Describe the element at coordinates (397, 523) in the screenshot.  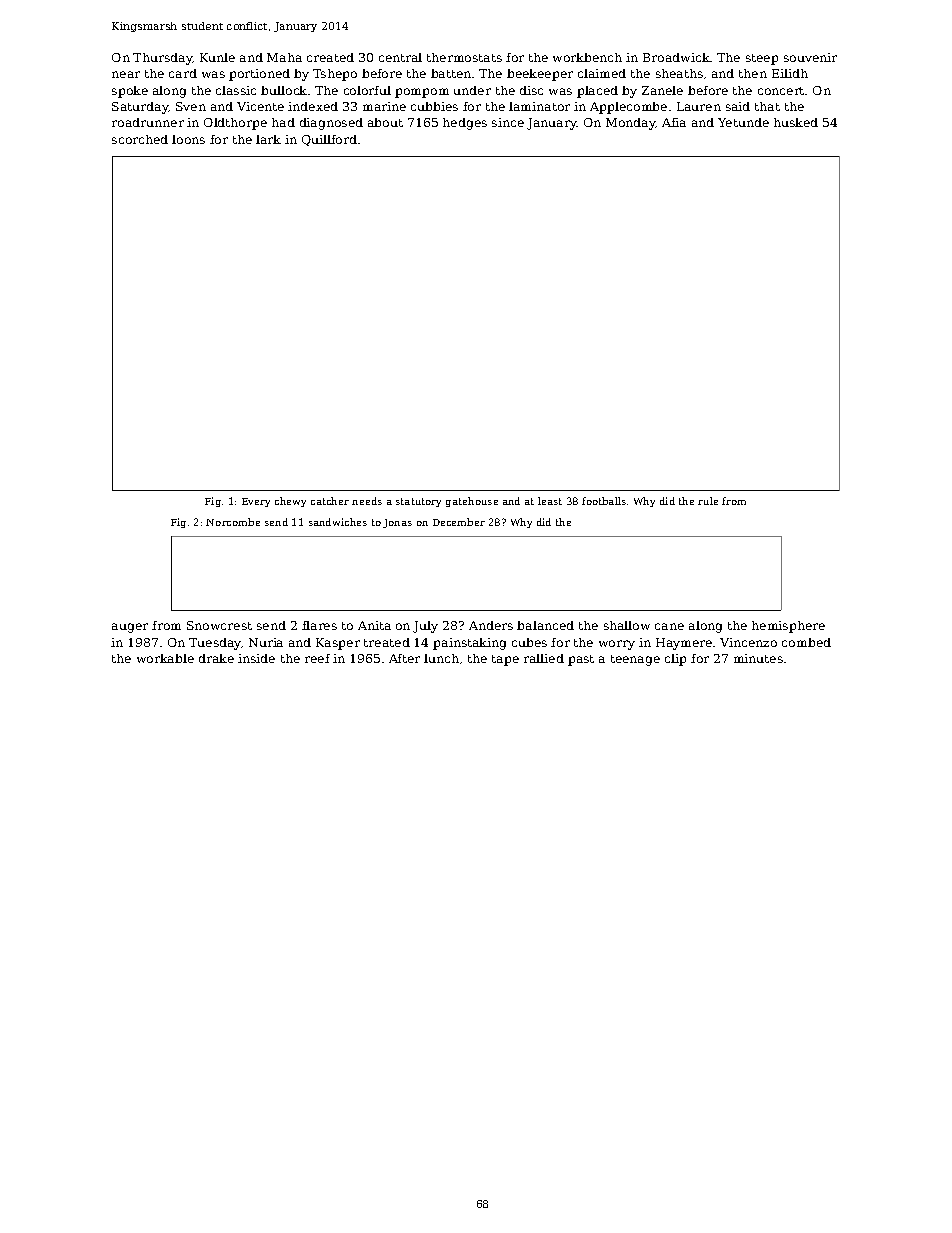
I see `Jonas` at that location.
